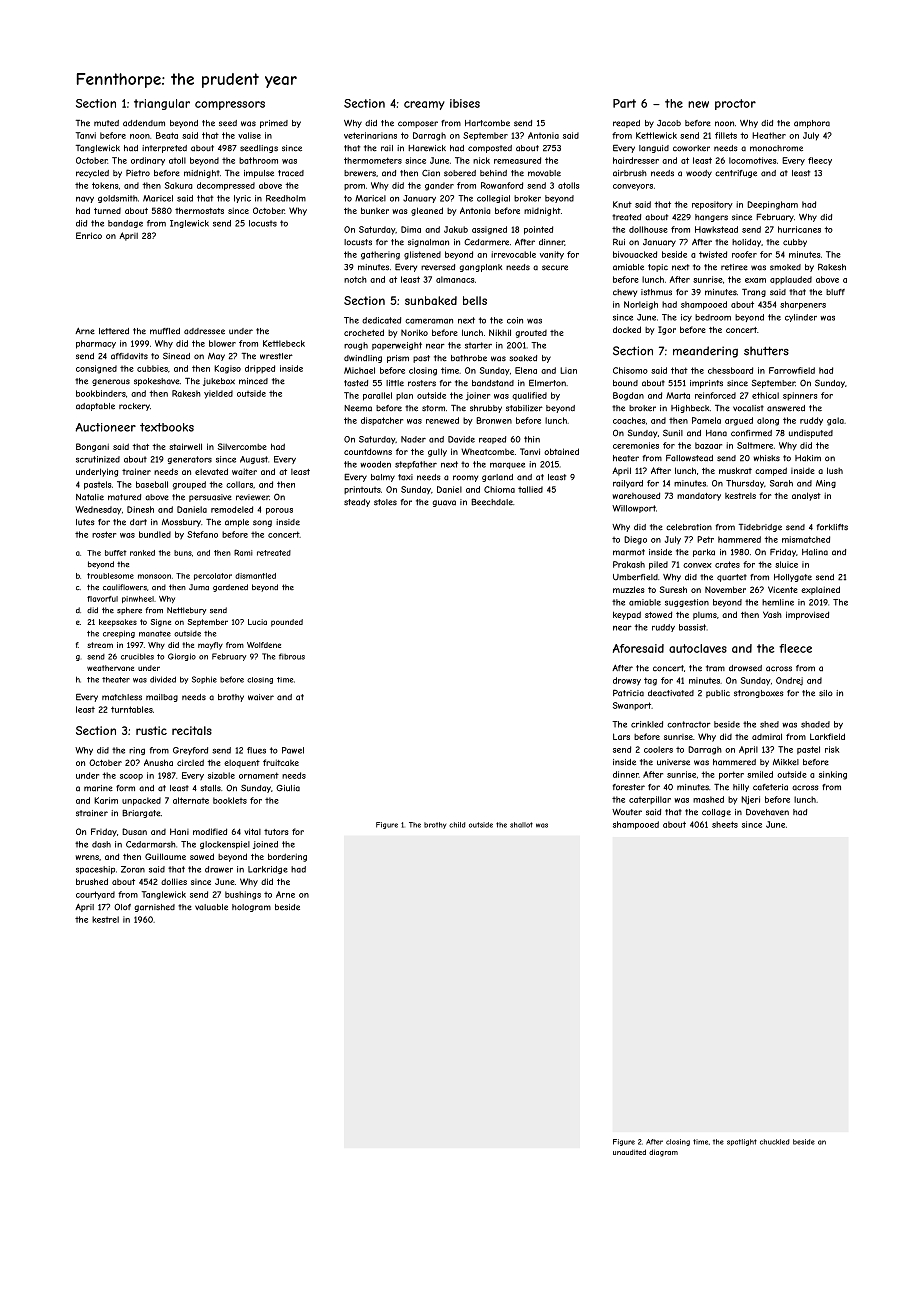 This document has width=924, height=1308. Describe the element at coordinates (827, 736) in the document. I see `Larkfield` at that location.
